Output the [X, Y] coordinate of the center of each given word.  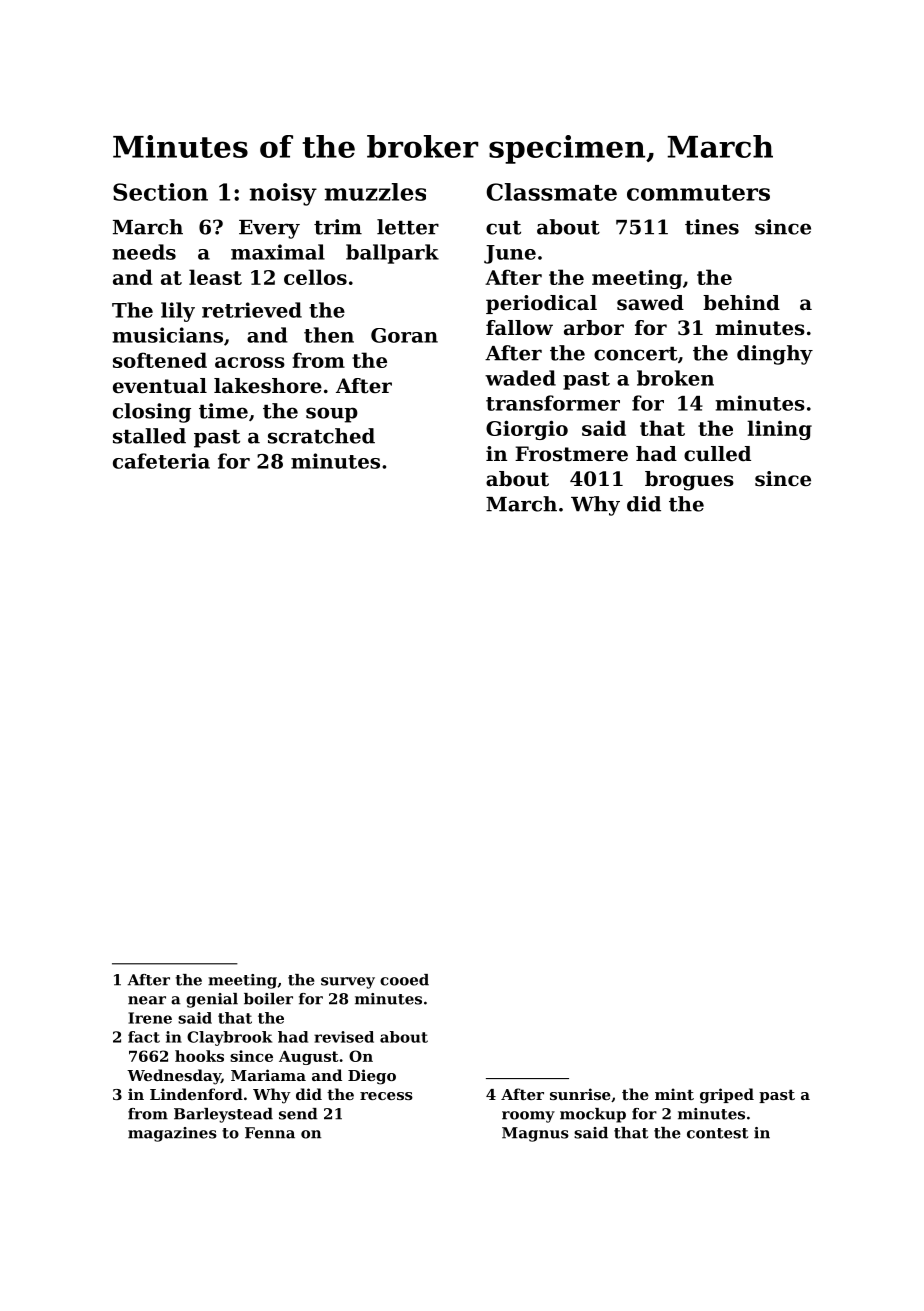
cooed [404, 980]
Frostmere [571, 454]
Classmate [551, 192]
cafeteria [161, 461]
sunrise [580, 1094]
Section [160, 192]
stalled [149, 436]
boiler [268, 999]
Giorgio [527, 430]
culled [717, 454]
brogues [689, 481]
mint [674, 1094]
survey [348, 983]
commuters [698, 193]
